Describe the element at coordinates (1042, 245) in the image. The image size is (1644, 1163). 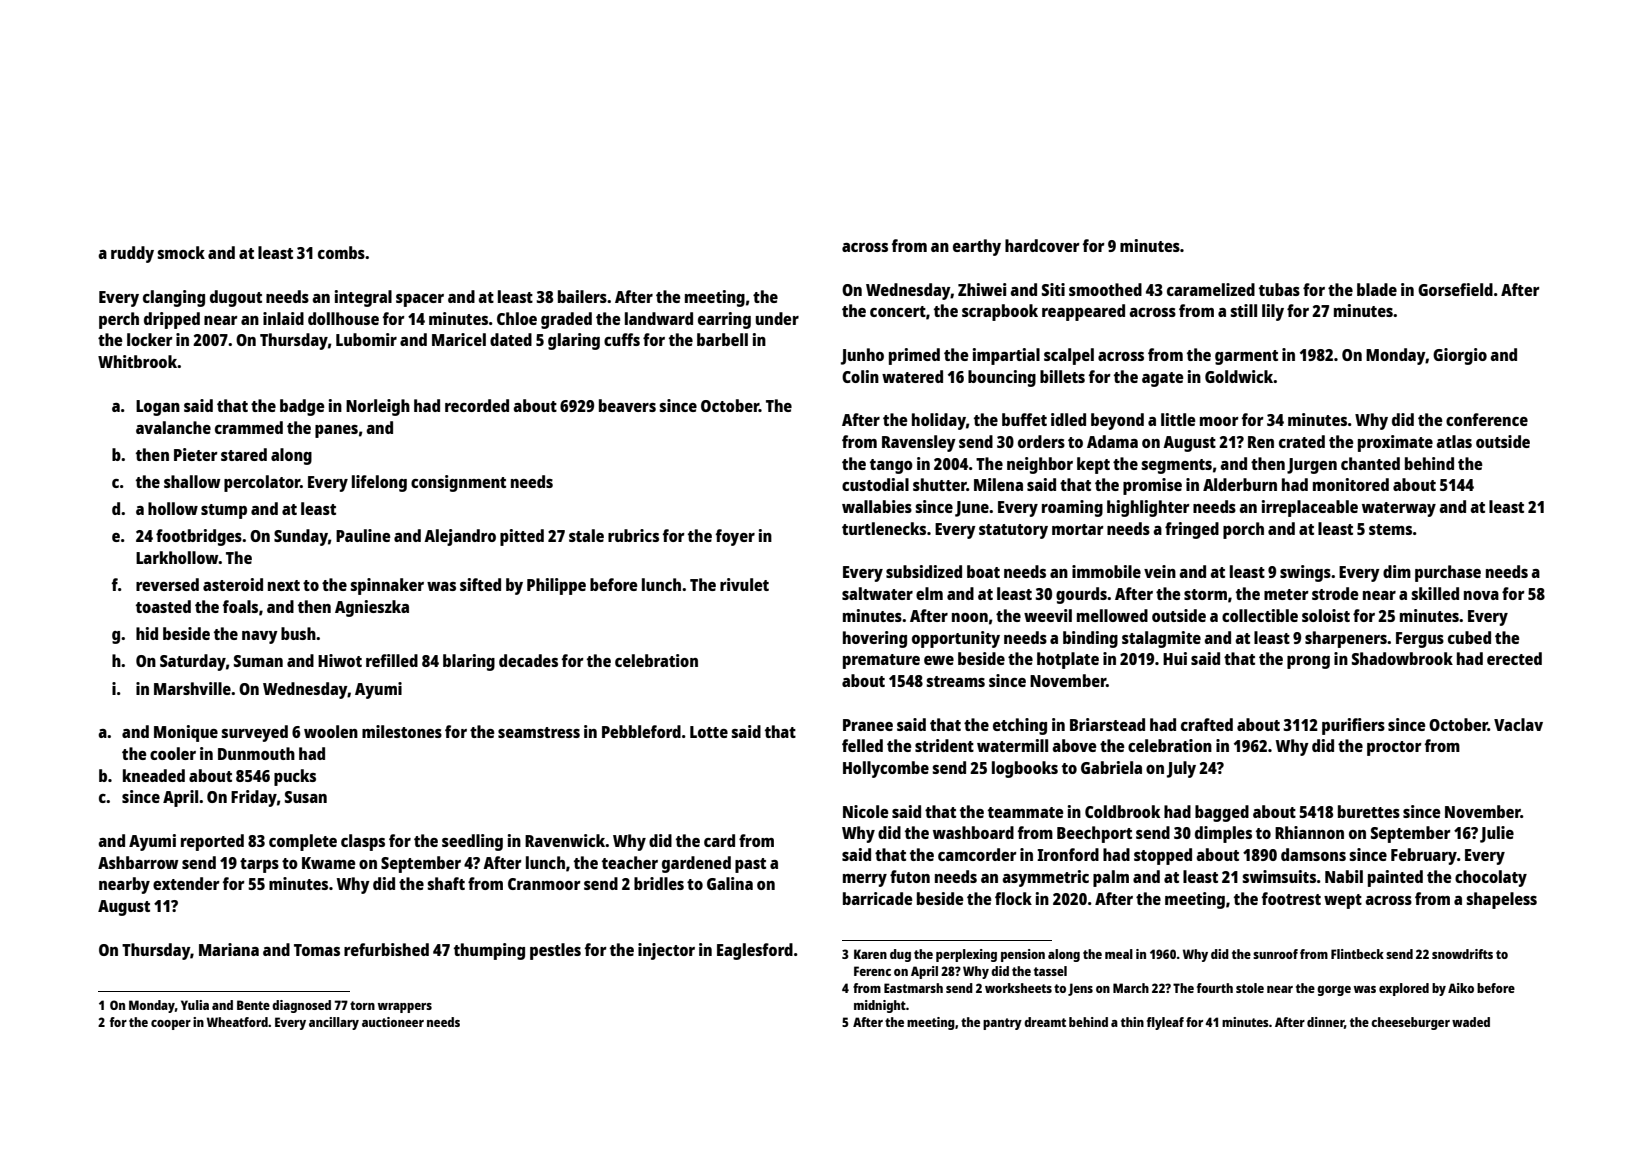
I see `hardcover` at that location.
